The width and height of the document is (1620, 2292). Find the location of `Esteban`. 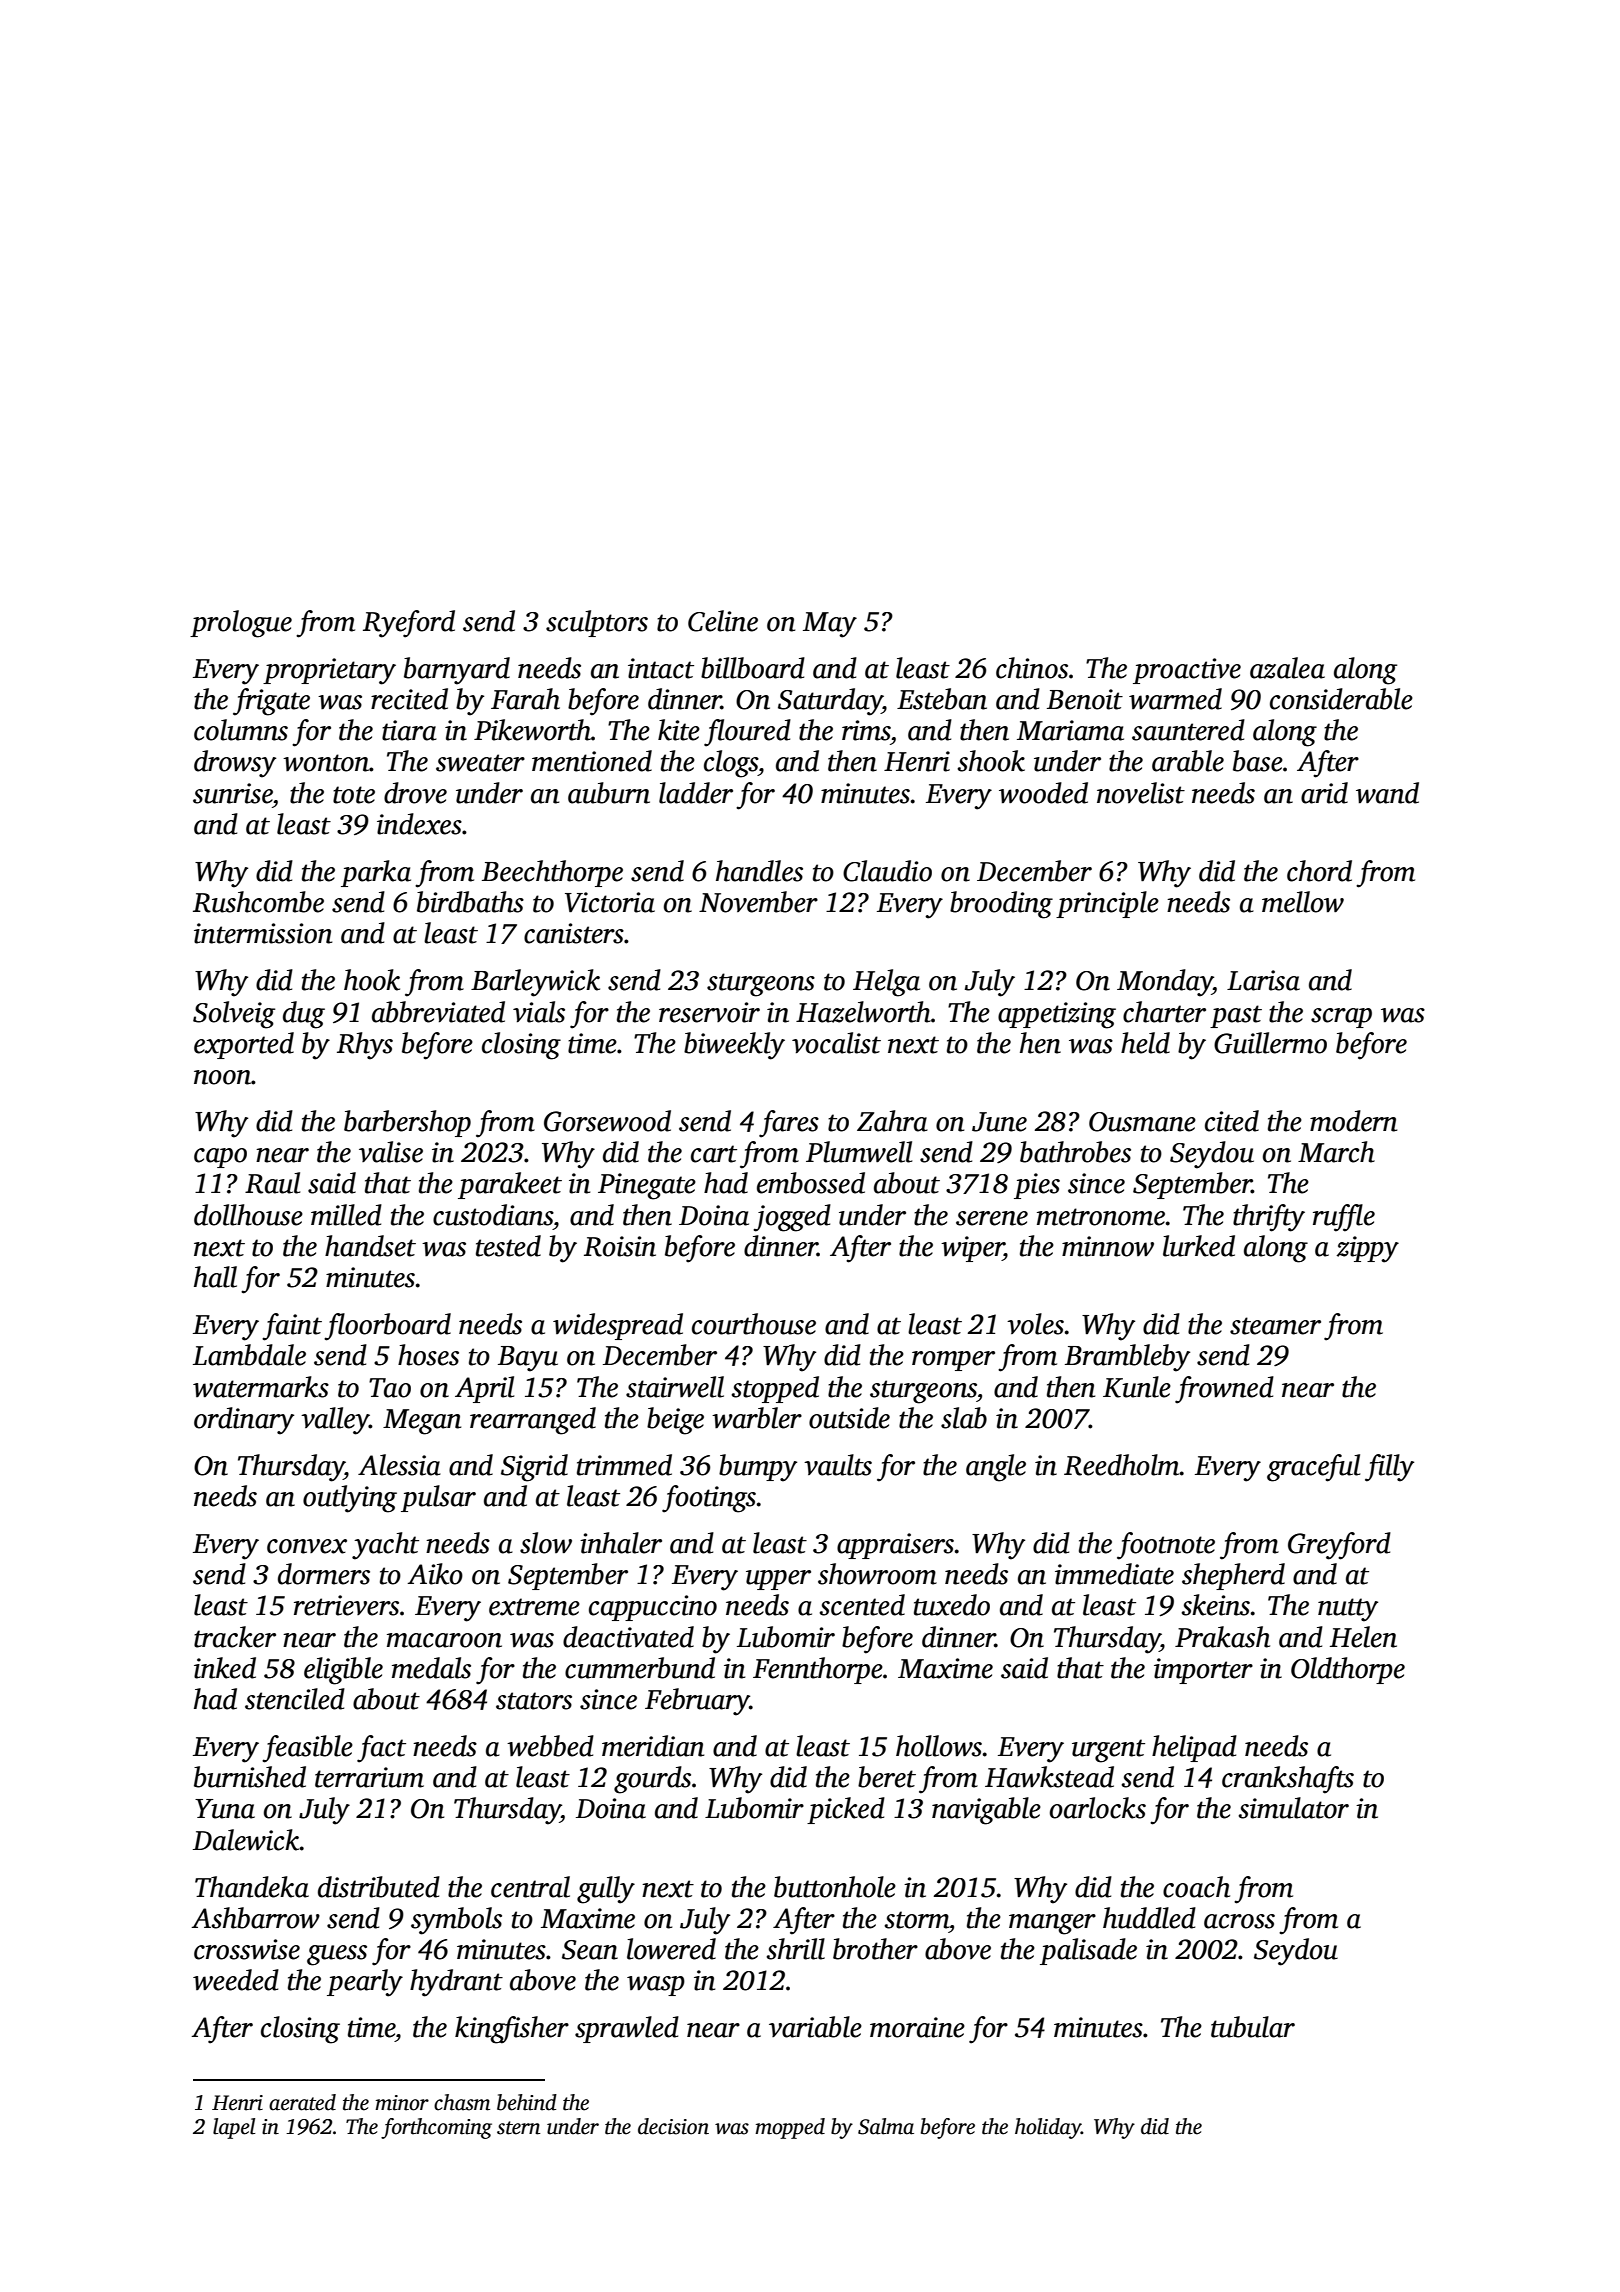

Esteban is located at coordinates (942, 699).
